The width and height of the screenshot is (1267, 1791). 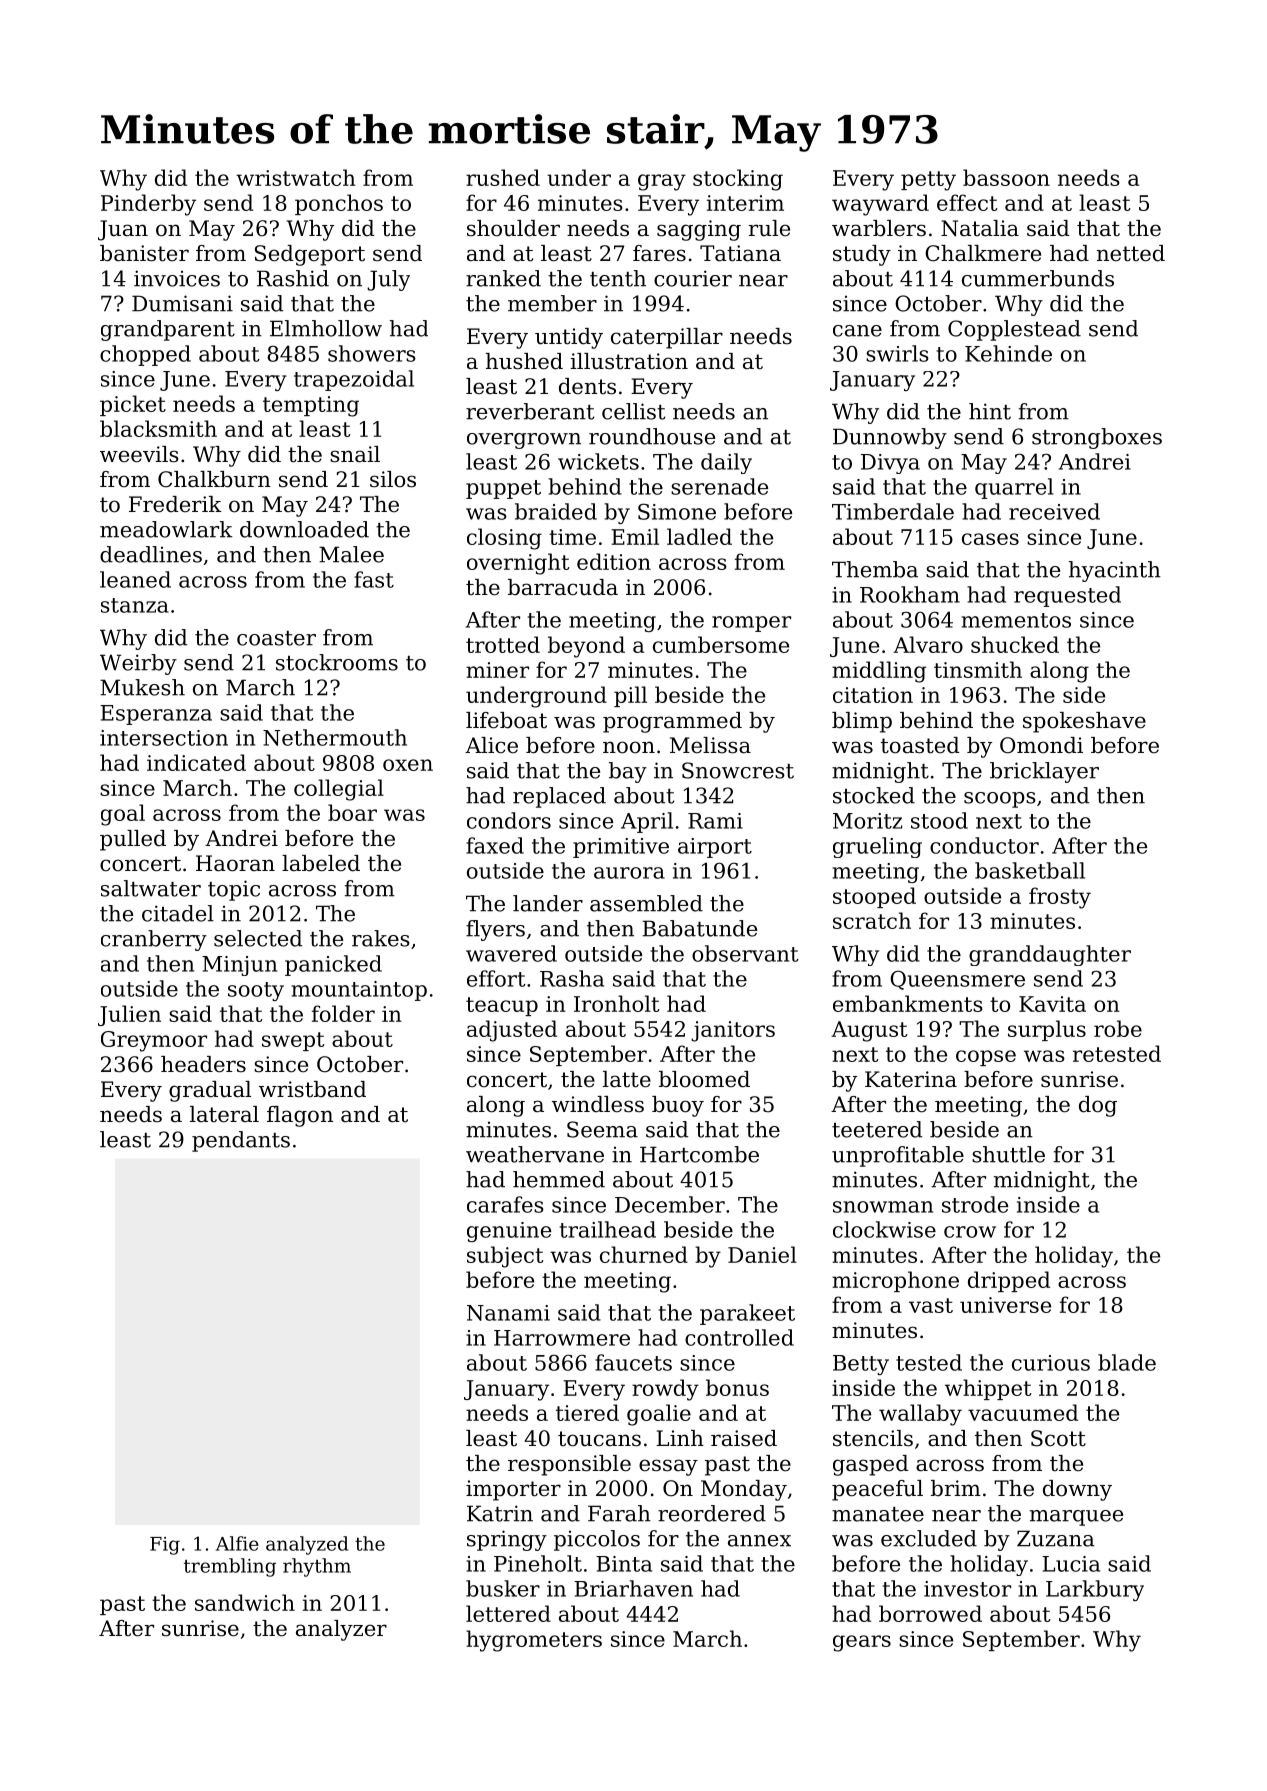 I want to click on Natalia, so click(x=980, y=228).
